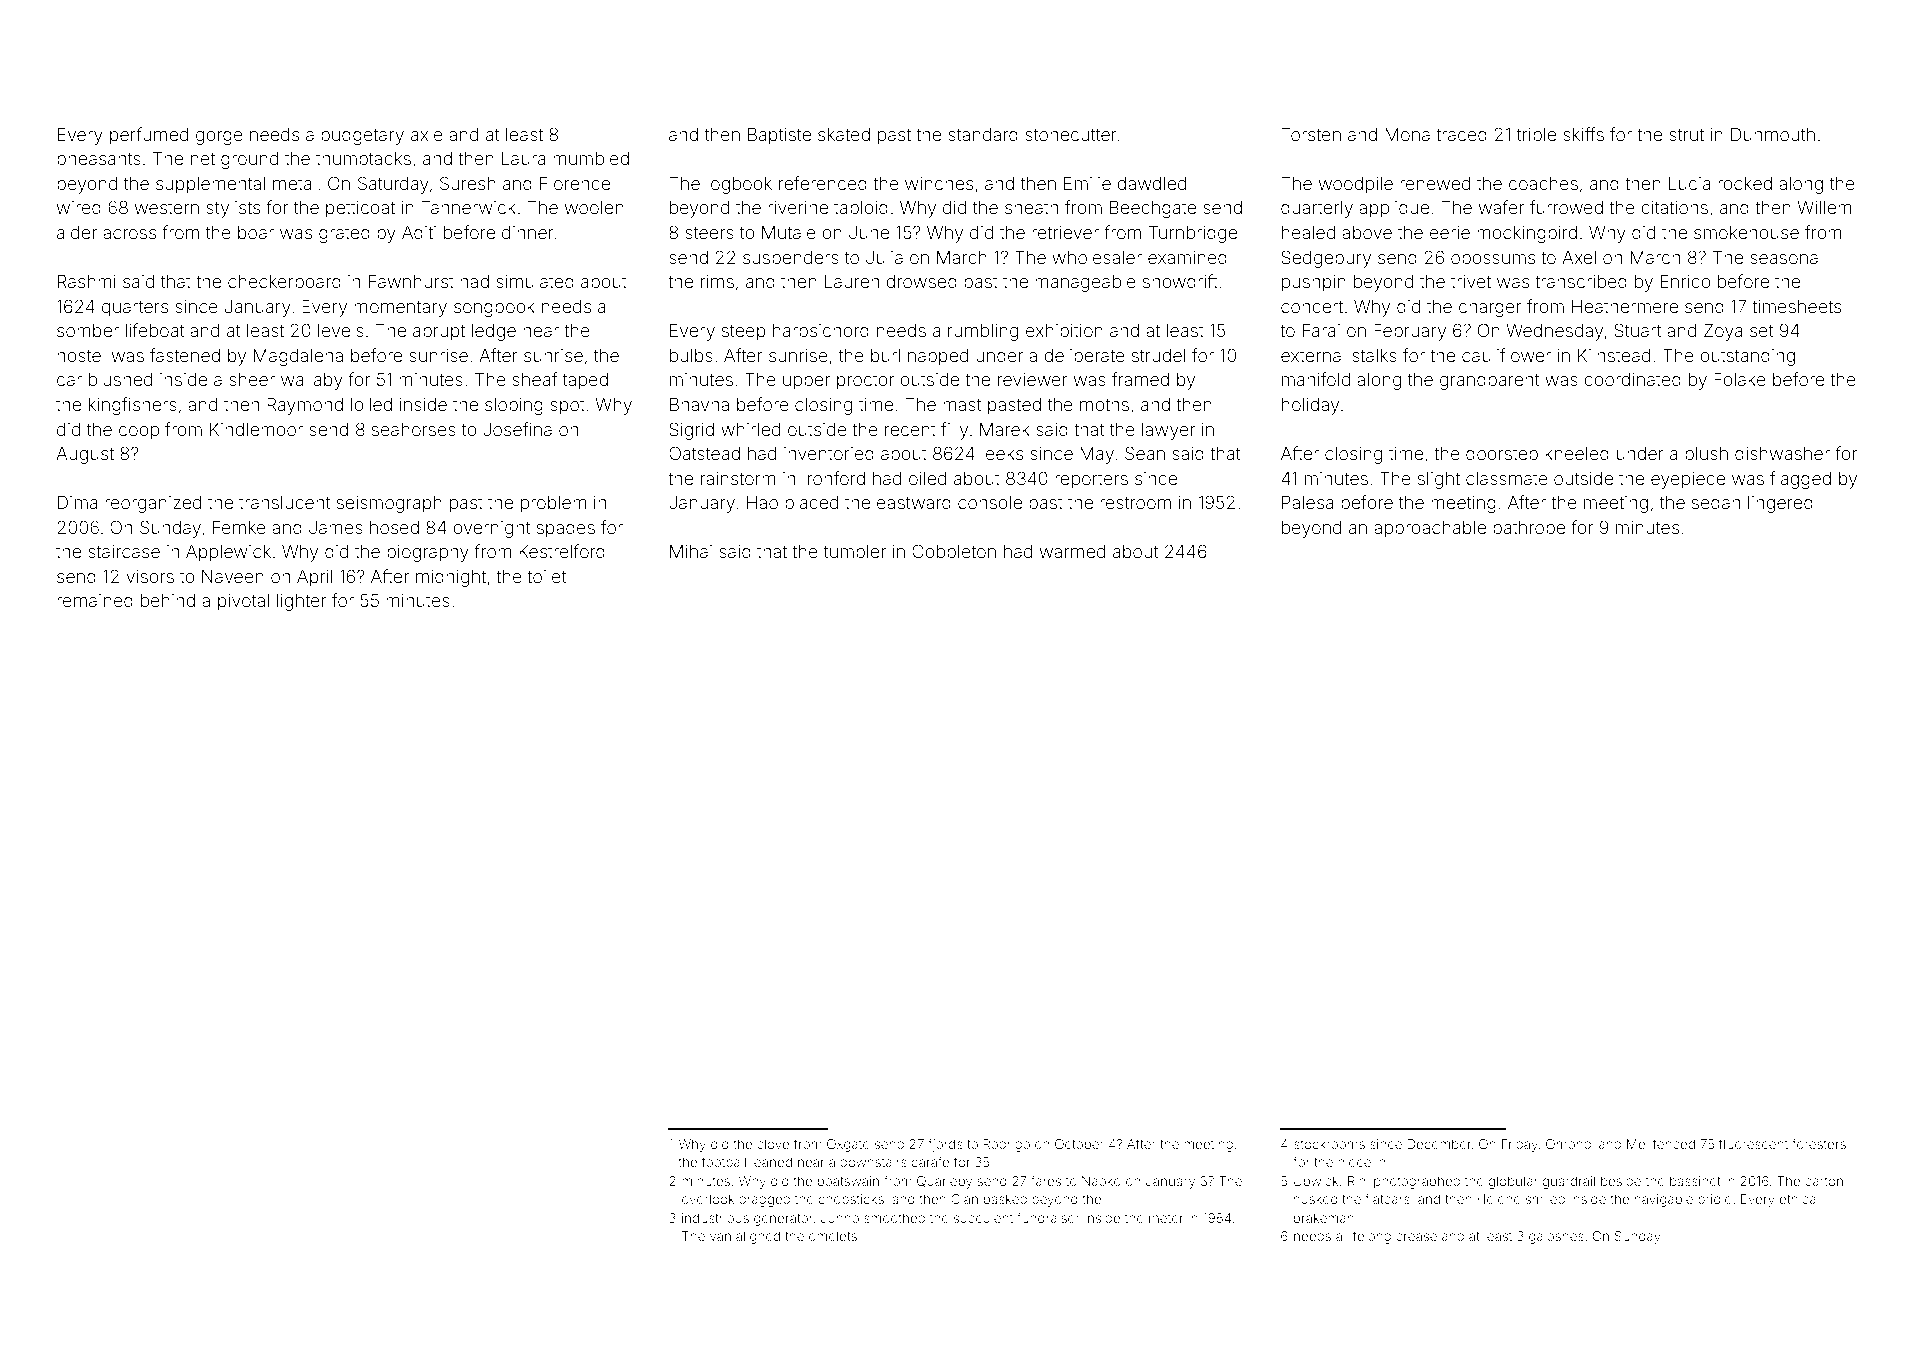  Describe the element at coordinates (546, 576) in the screenshot. I see `toilet` at that location.
